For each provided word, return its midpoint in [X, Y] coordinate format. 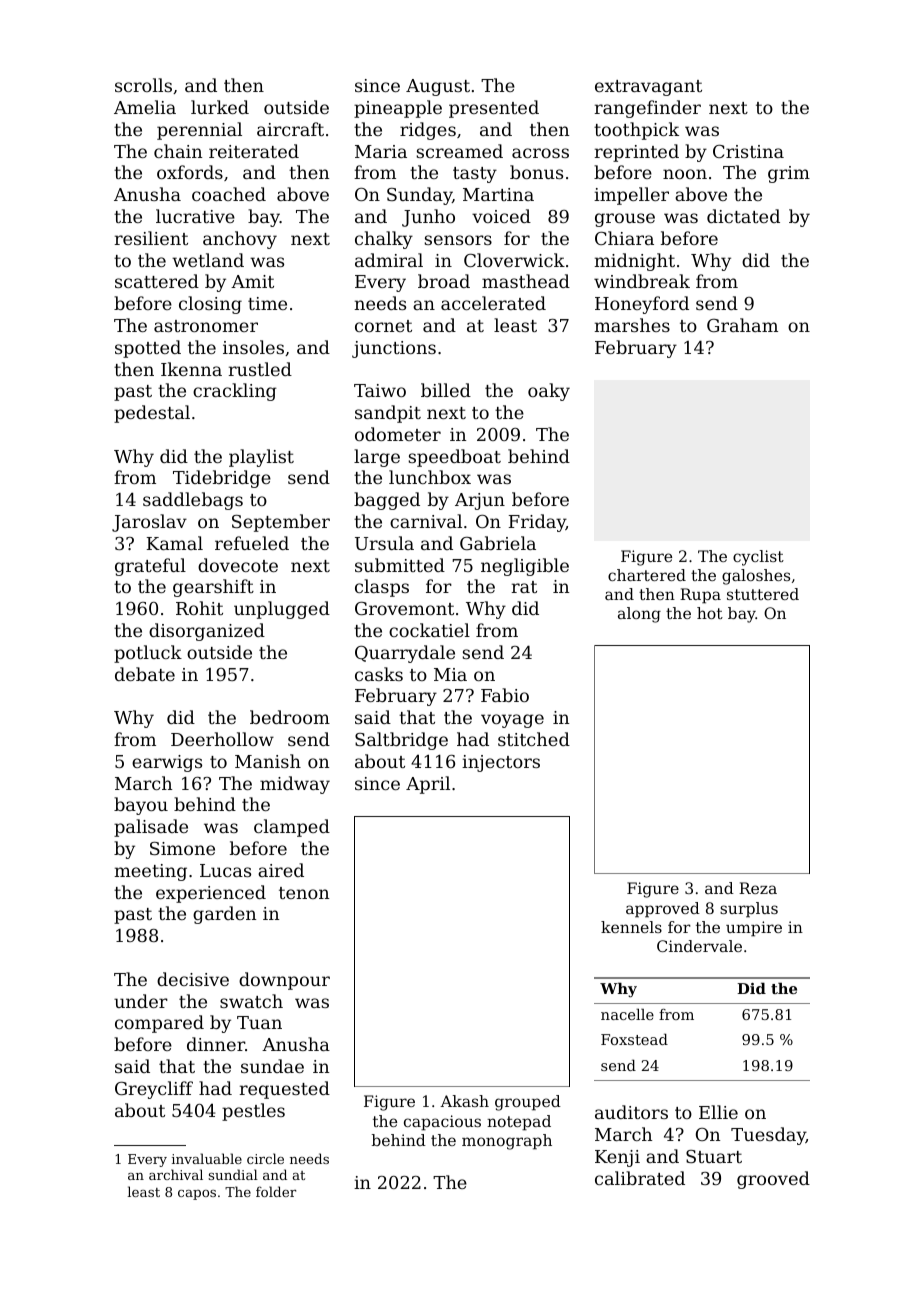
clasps [382, 588]
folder [276, 1191]
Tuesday [768, 1136]
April [428, 785]
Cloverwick [514, 260]
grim [789, 174]
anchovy [240, 240]
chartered [647, 575]
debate [145, 674]
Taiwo [380, 390]
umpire [754, 929]
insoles [253, 347]
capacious [442, 1123]
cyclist [758, 558]
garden [224, 915]
